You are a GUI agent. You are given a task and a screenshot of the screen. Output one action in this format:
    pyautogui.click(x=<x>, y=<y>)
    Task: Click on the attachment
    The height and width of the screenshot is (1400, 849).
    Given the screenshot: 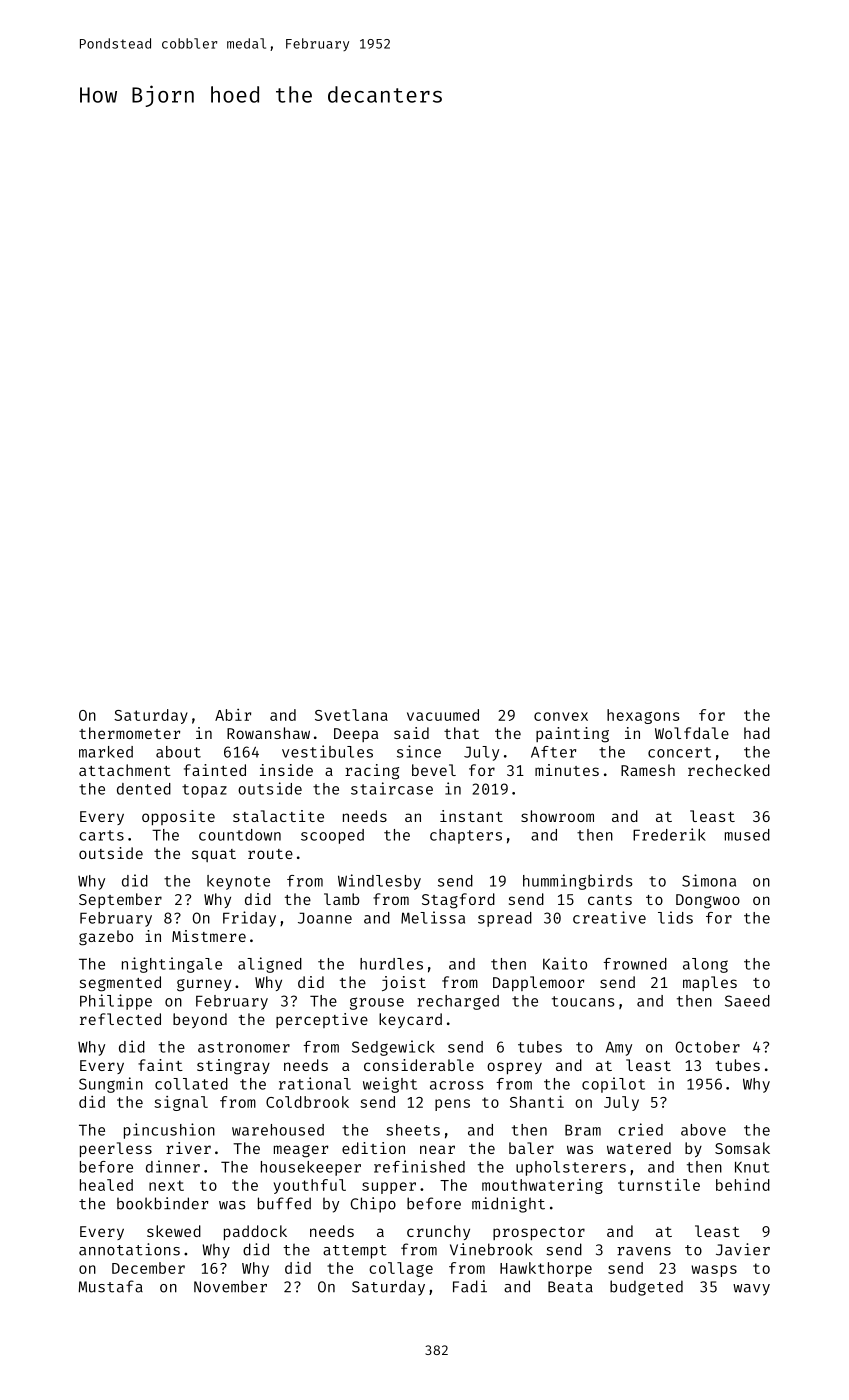 What is the action you would take?
    pyautogui.click(x=125, y=770)
